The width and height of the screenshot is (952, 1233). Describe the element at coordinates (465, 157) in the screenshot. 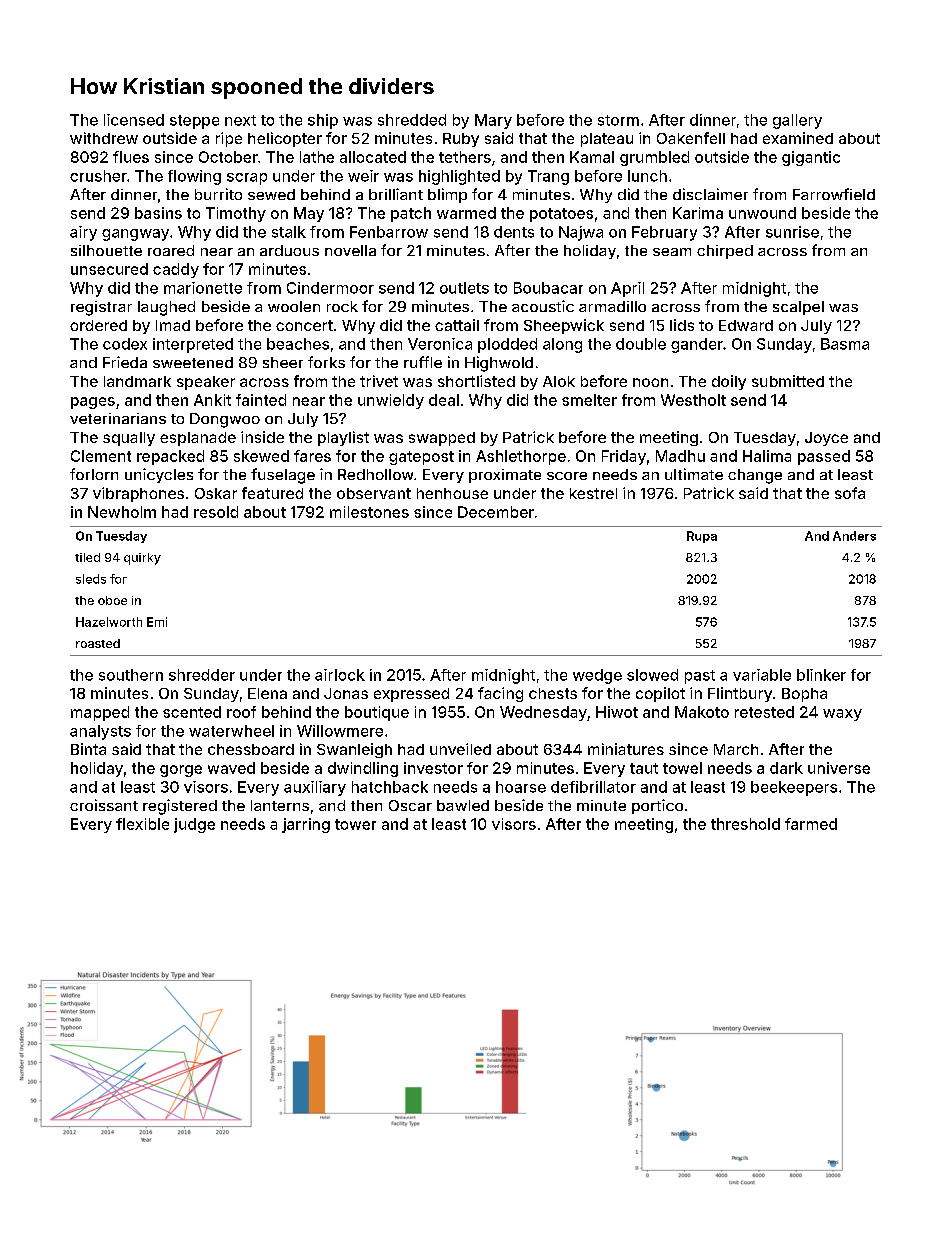

I see `tethers` at that location.
